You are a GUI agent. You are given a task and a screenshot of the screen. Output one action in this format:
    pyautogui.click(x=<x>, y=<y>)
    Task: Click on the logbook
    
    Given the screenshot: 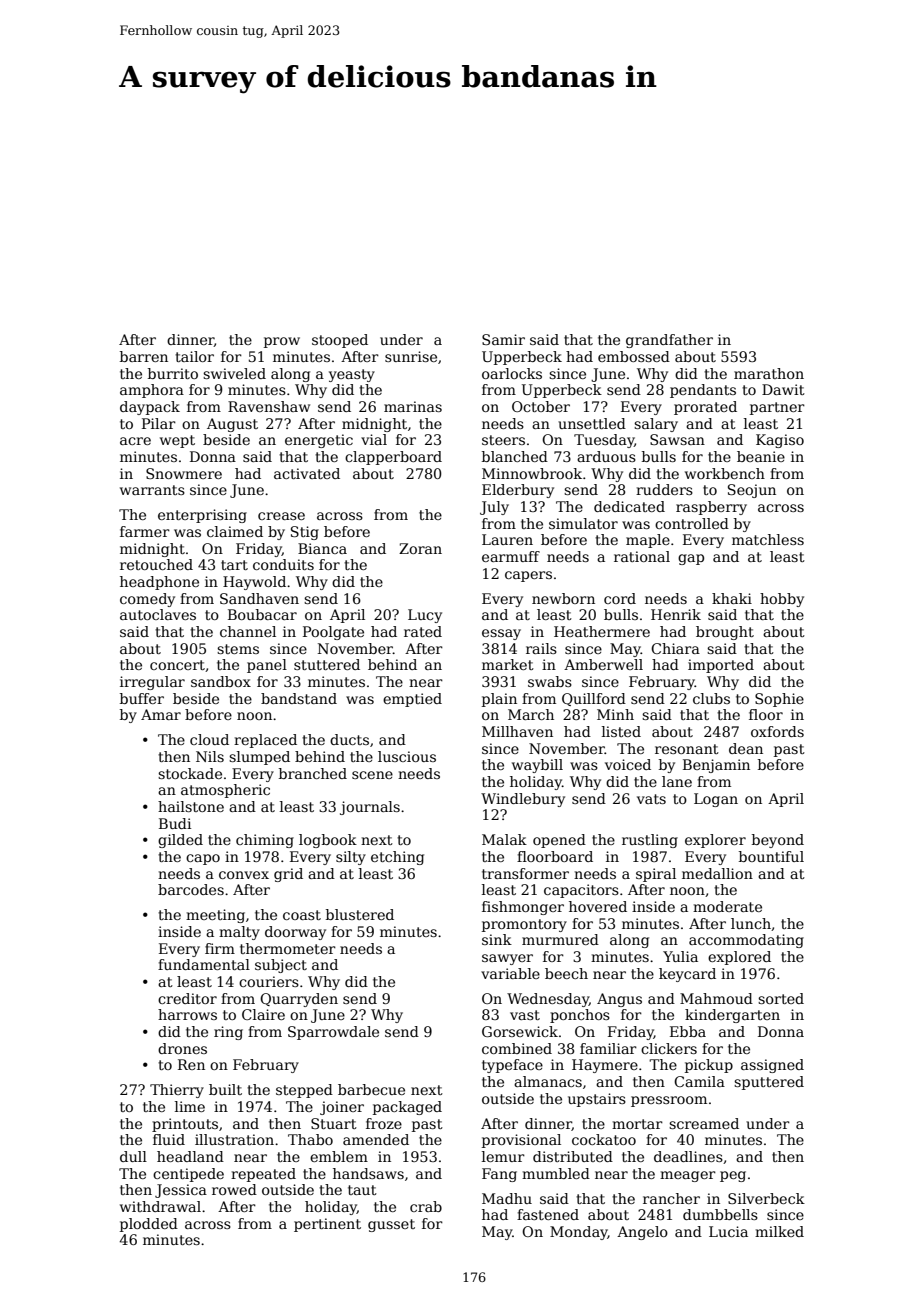 What is the action you would take?
    pyautogui.click(x=328, y=841)
